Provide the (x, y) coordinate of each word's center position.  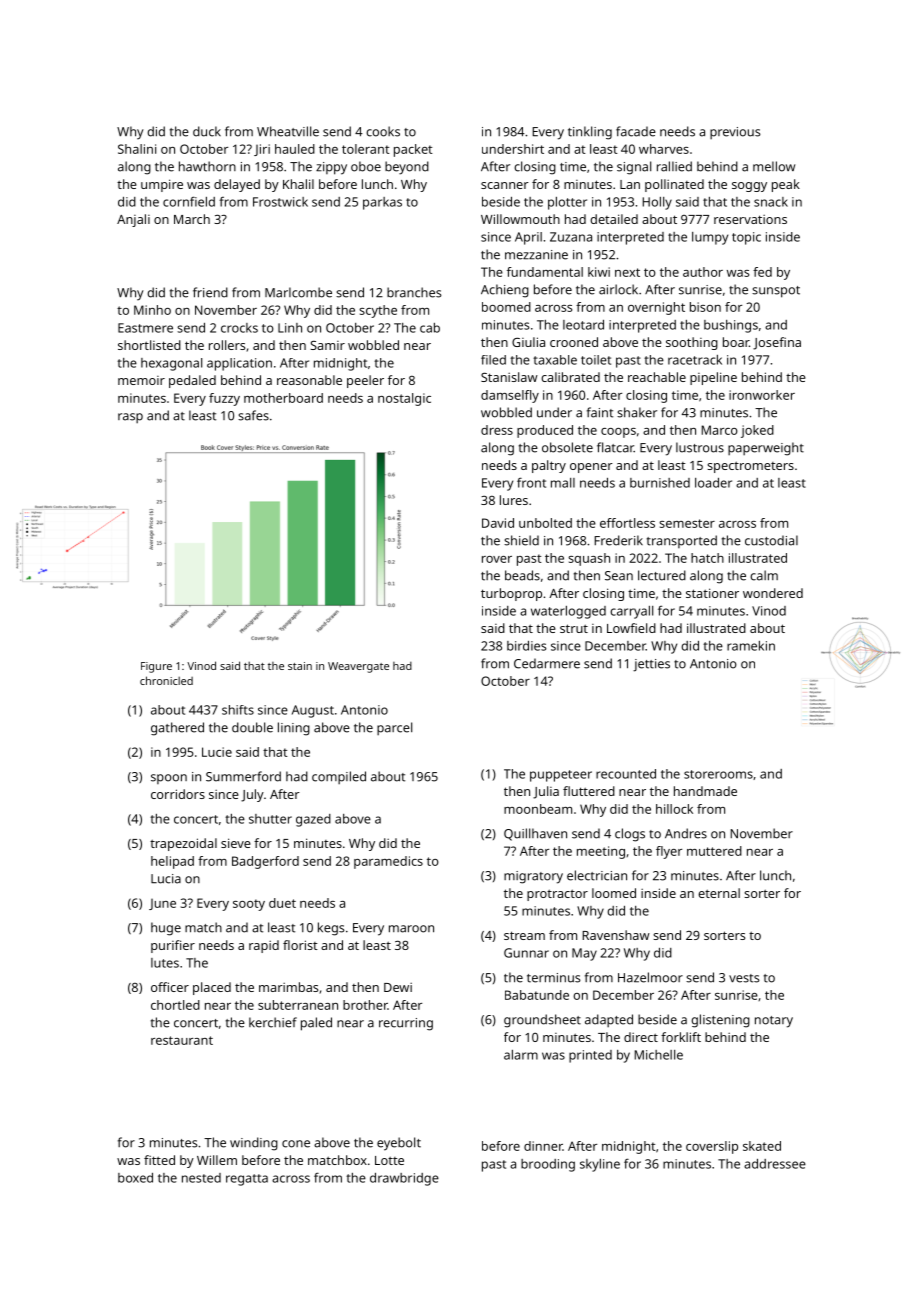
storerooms (718, 774)
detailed (614, 219)
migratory (533, 877)
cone (296, 1144)
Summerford (243, 776)
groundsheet (542, 1021)
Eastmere (145, 328)
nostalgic (404, 399)
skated (762, 1146)
